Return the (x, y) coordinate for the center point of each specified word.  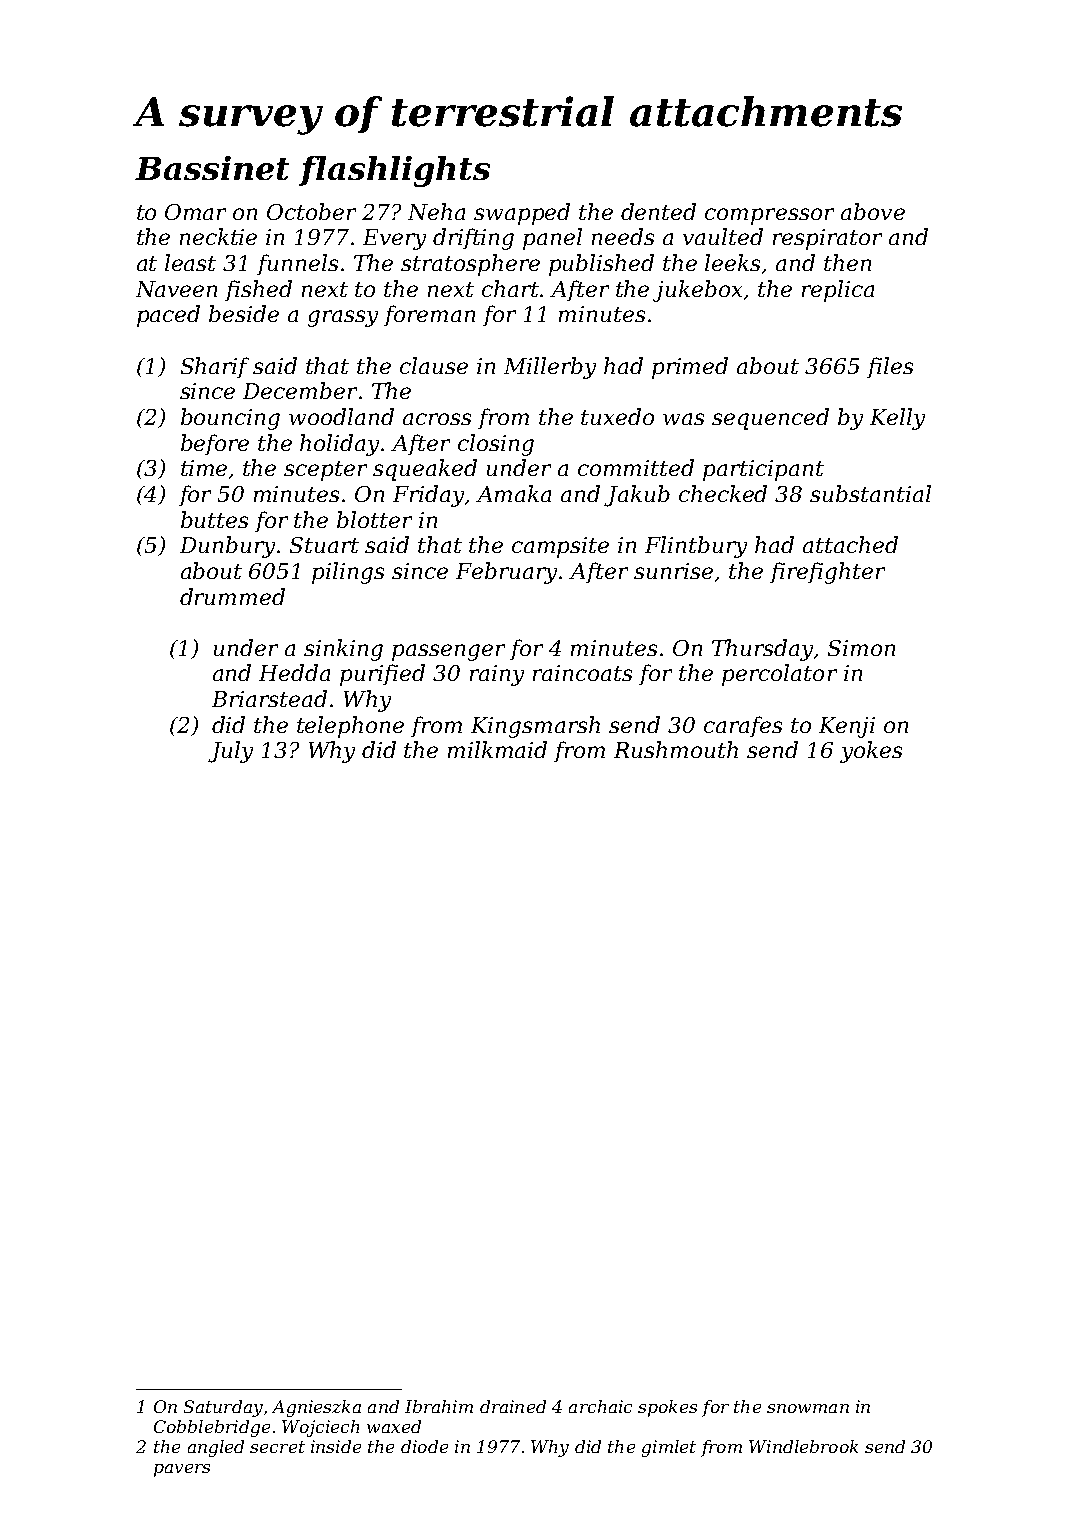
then (847, 262)
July (230, 752)
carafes (743, 726)
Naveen (176, 289)
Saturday (223, 1408)
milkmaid (497, 749)
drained (513, 1406)
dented (658, 211)
